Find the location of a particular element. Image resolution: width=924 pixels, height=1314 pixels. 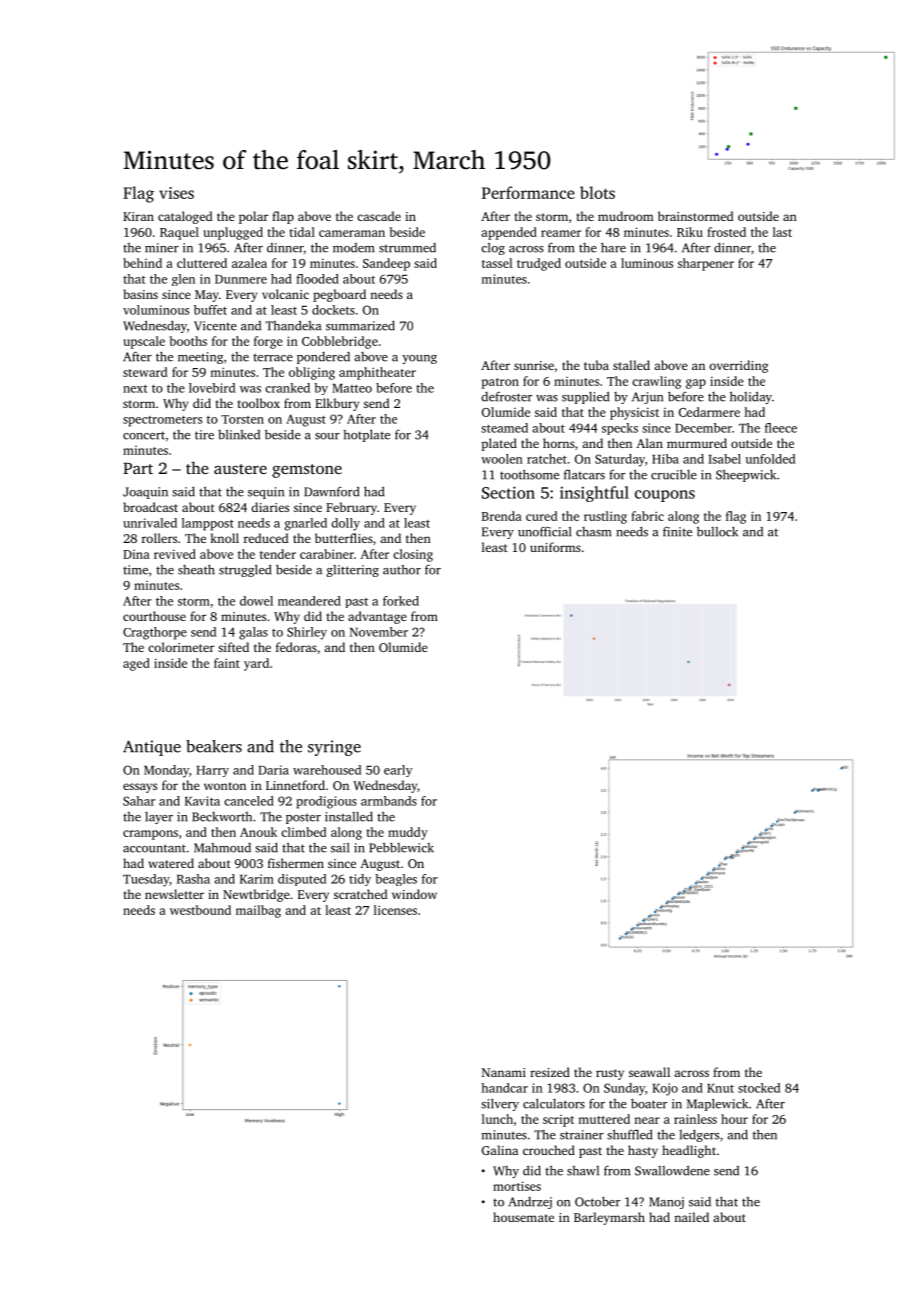

early is located at coordinates (398, 771).
